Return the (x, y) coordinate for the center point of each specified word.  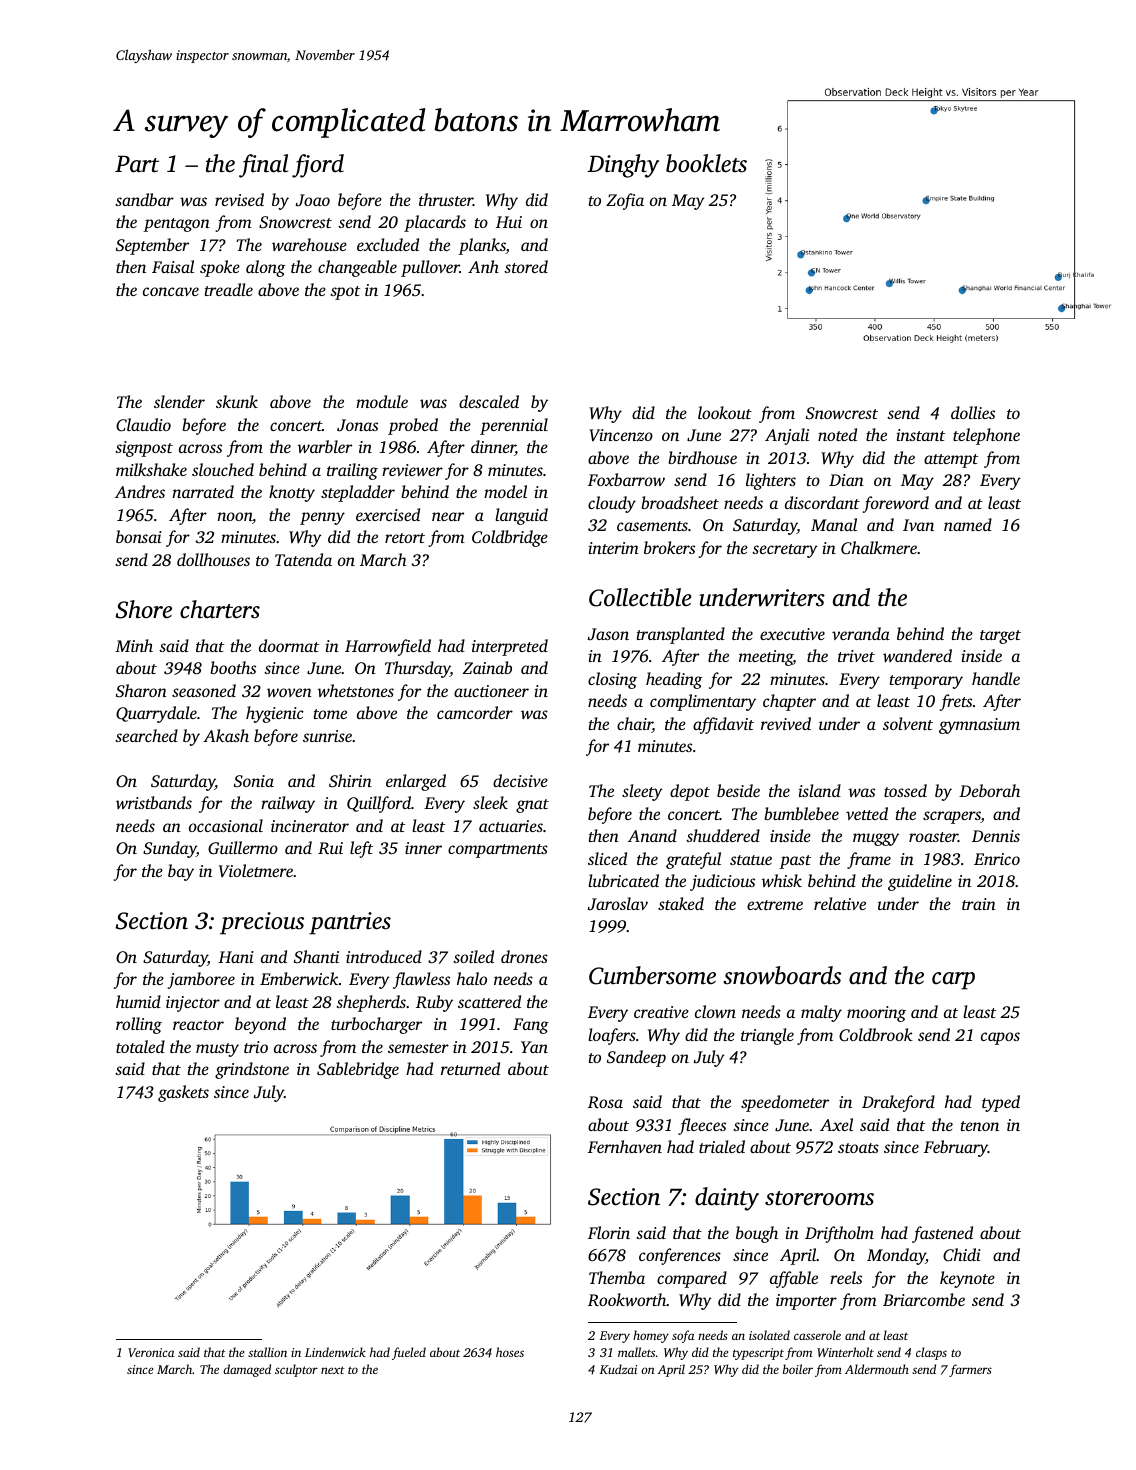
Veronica (151, 1352)
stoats (858, 1148)
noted (837, 434)
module (382, 401)
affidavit (723, 725)
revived (786, 723)
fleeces (702, 1126)
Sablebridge (358, 1070)
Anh (483, 266)
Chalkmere (879, 547)
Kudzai (618, 1369)
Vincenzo (621, 435)
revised (239, 199)
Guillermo (243, 848)
